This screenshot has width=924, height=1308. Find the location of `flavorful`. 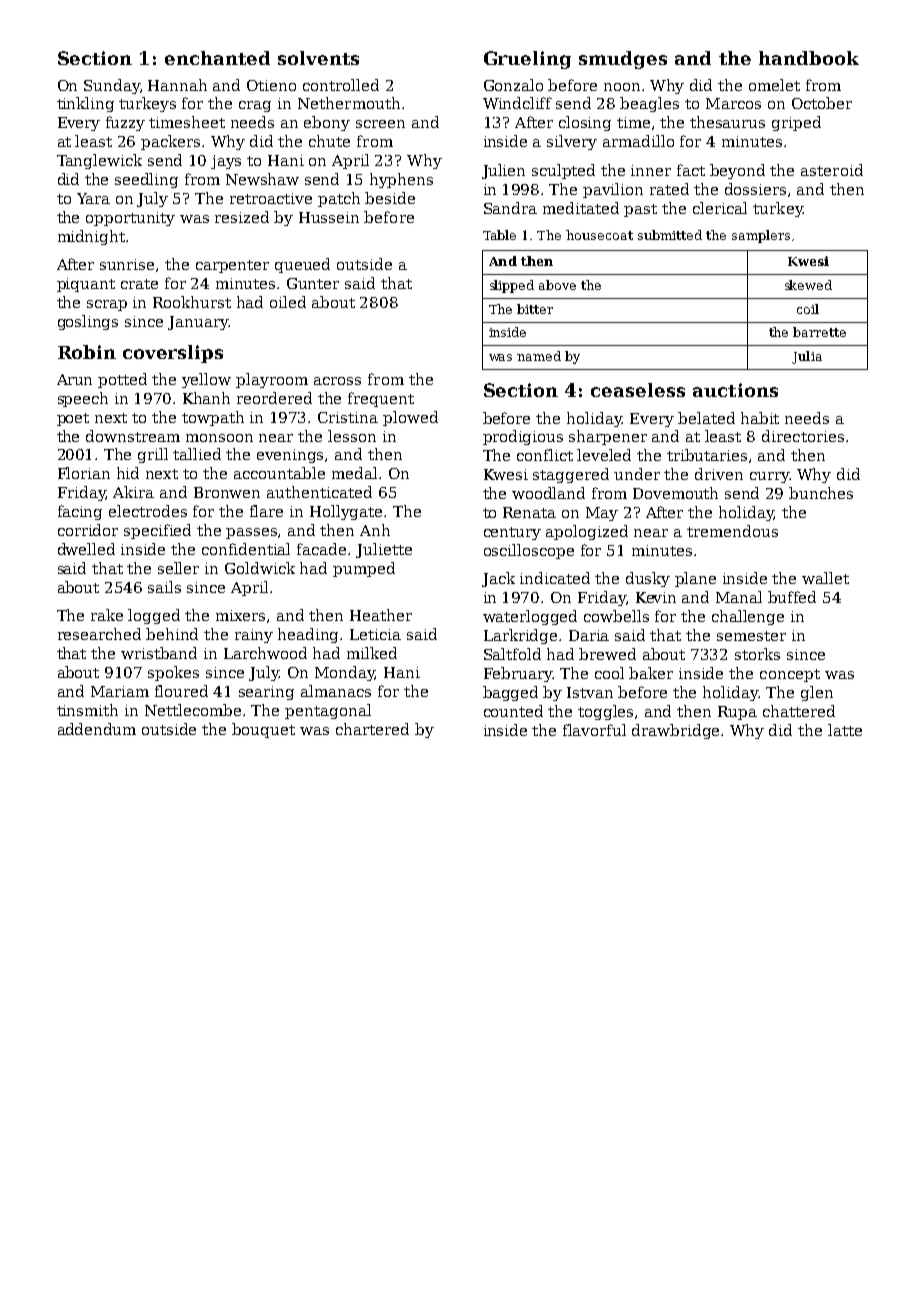

flavorful is located at coordinates (594, 730).
